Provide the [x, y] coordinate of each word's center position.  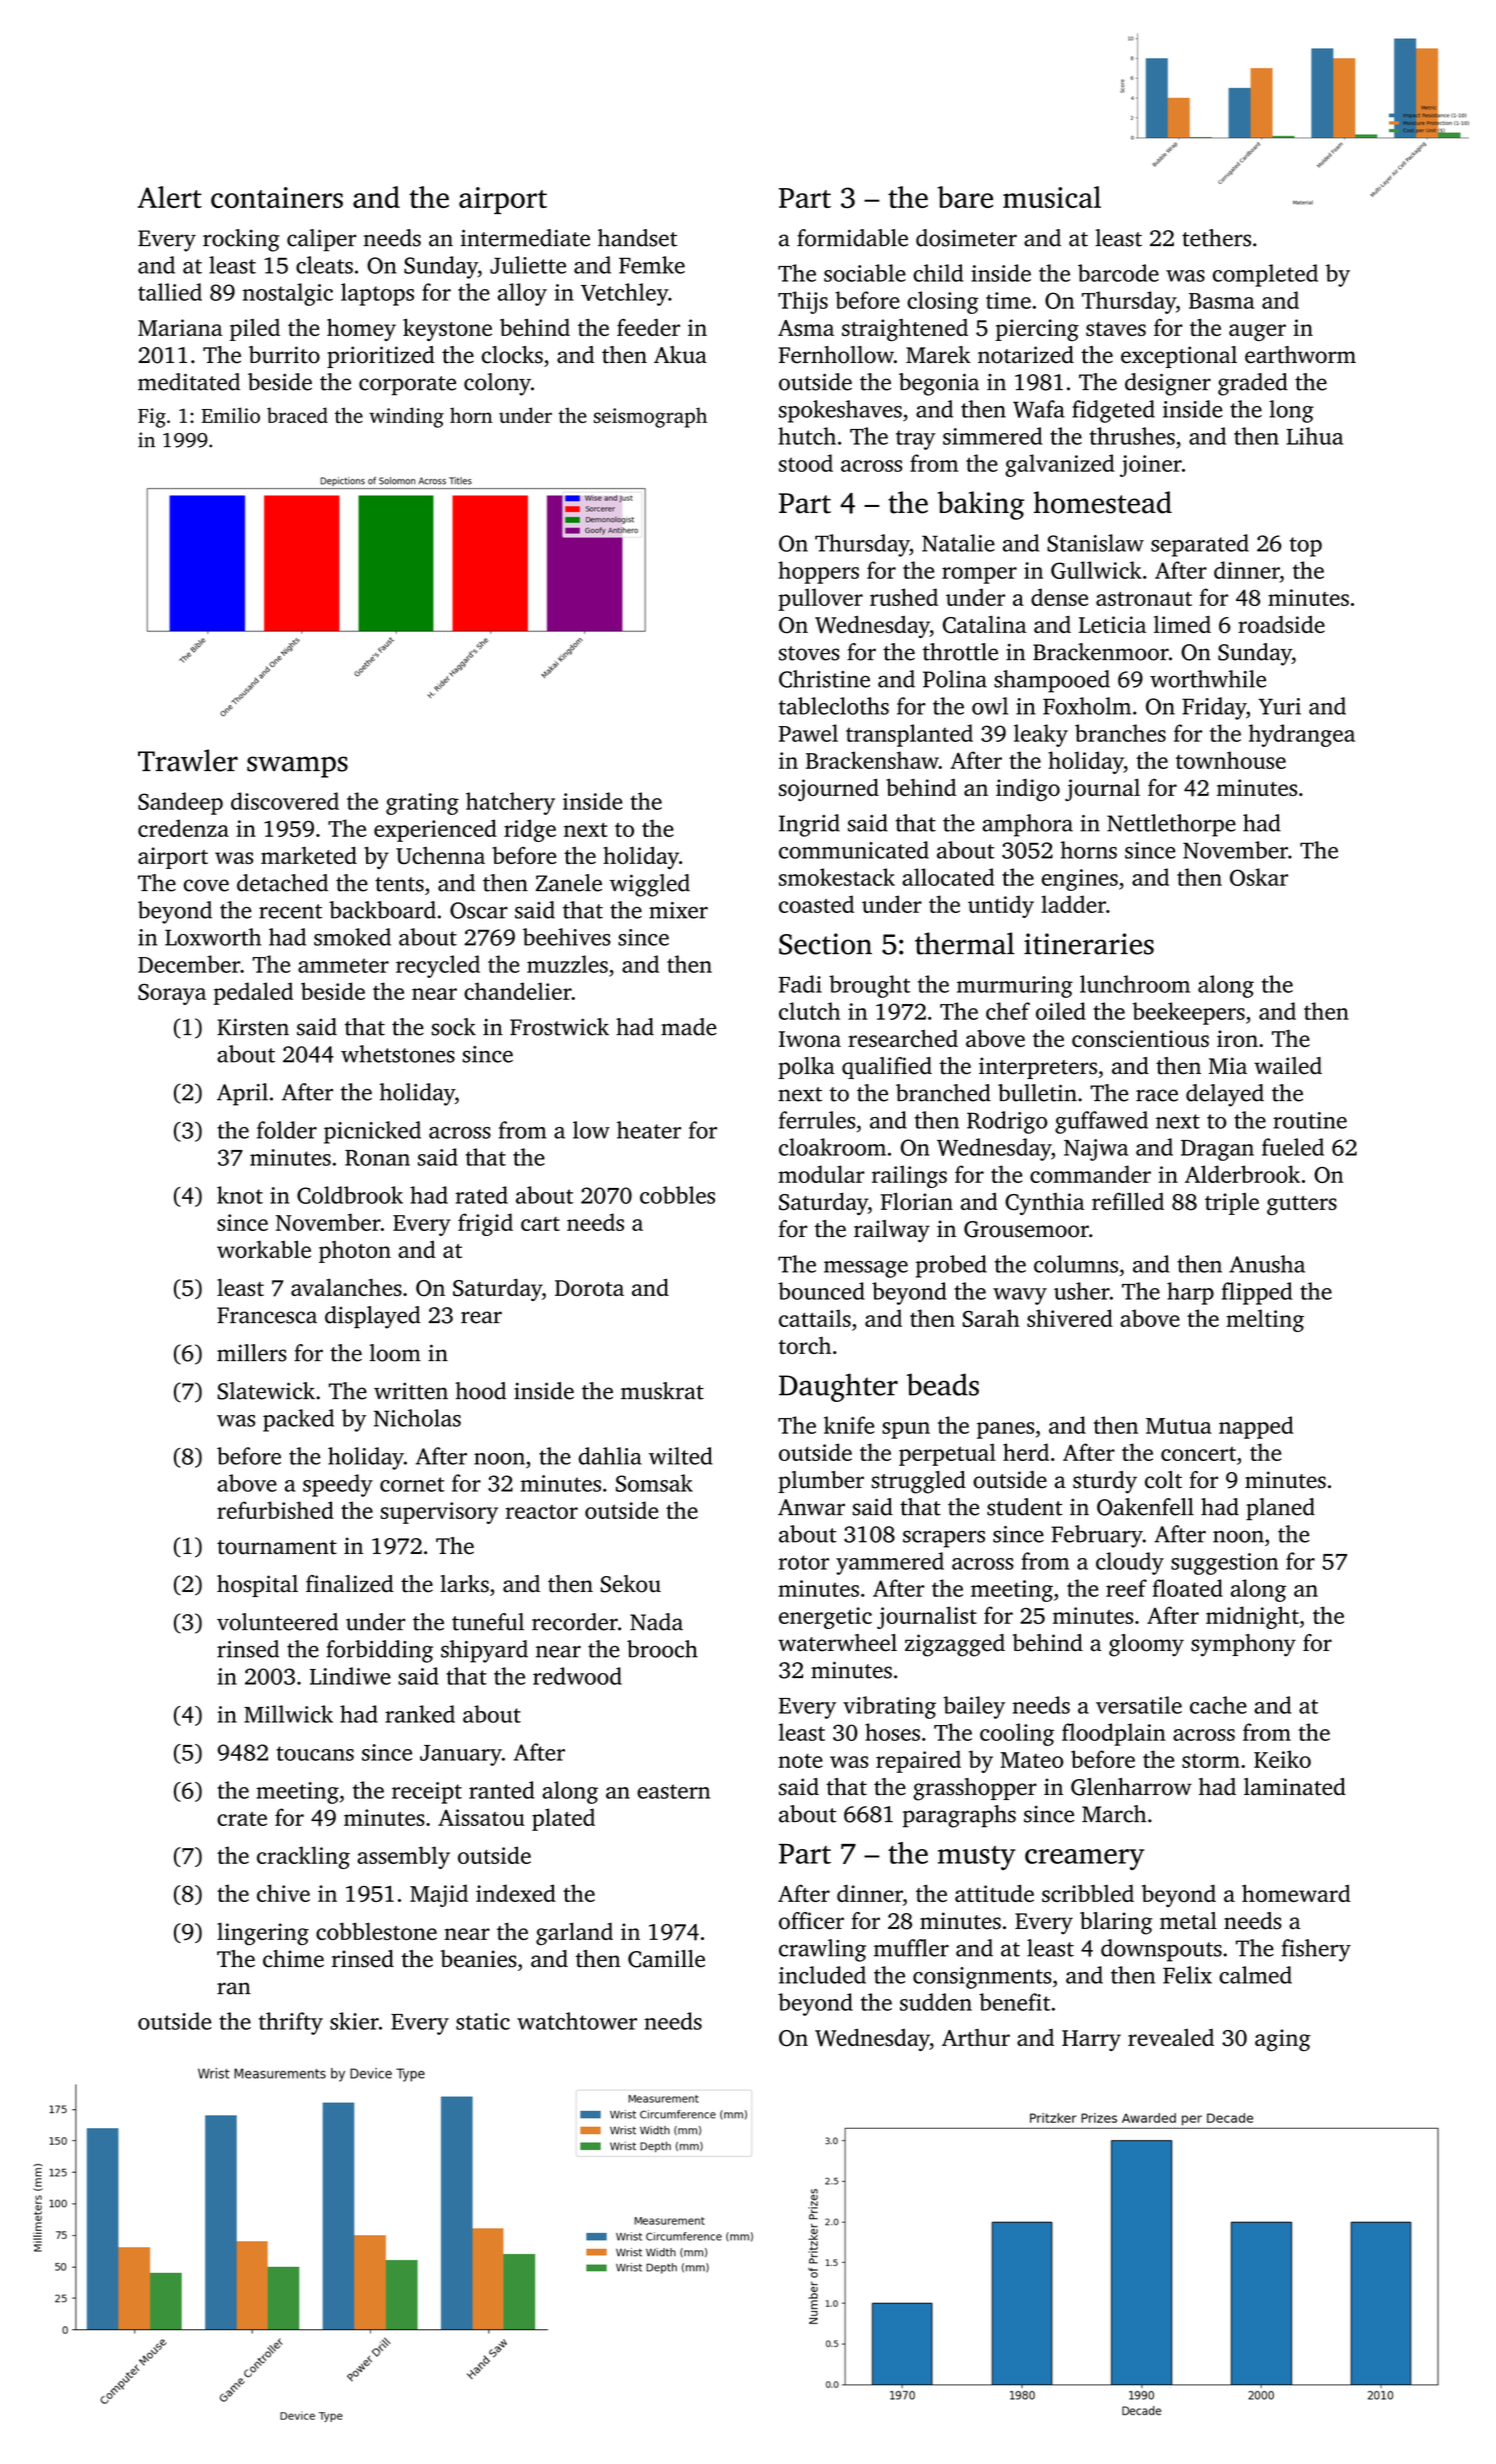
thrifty [291, 2023]
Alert [170, 197]
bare [965, 197]
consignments [982, 1978]
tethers [1216, 238]
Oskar [1259, 877]
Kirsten [253, 1027]
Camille [666, 1959]
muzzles [567, 964]
